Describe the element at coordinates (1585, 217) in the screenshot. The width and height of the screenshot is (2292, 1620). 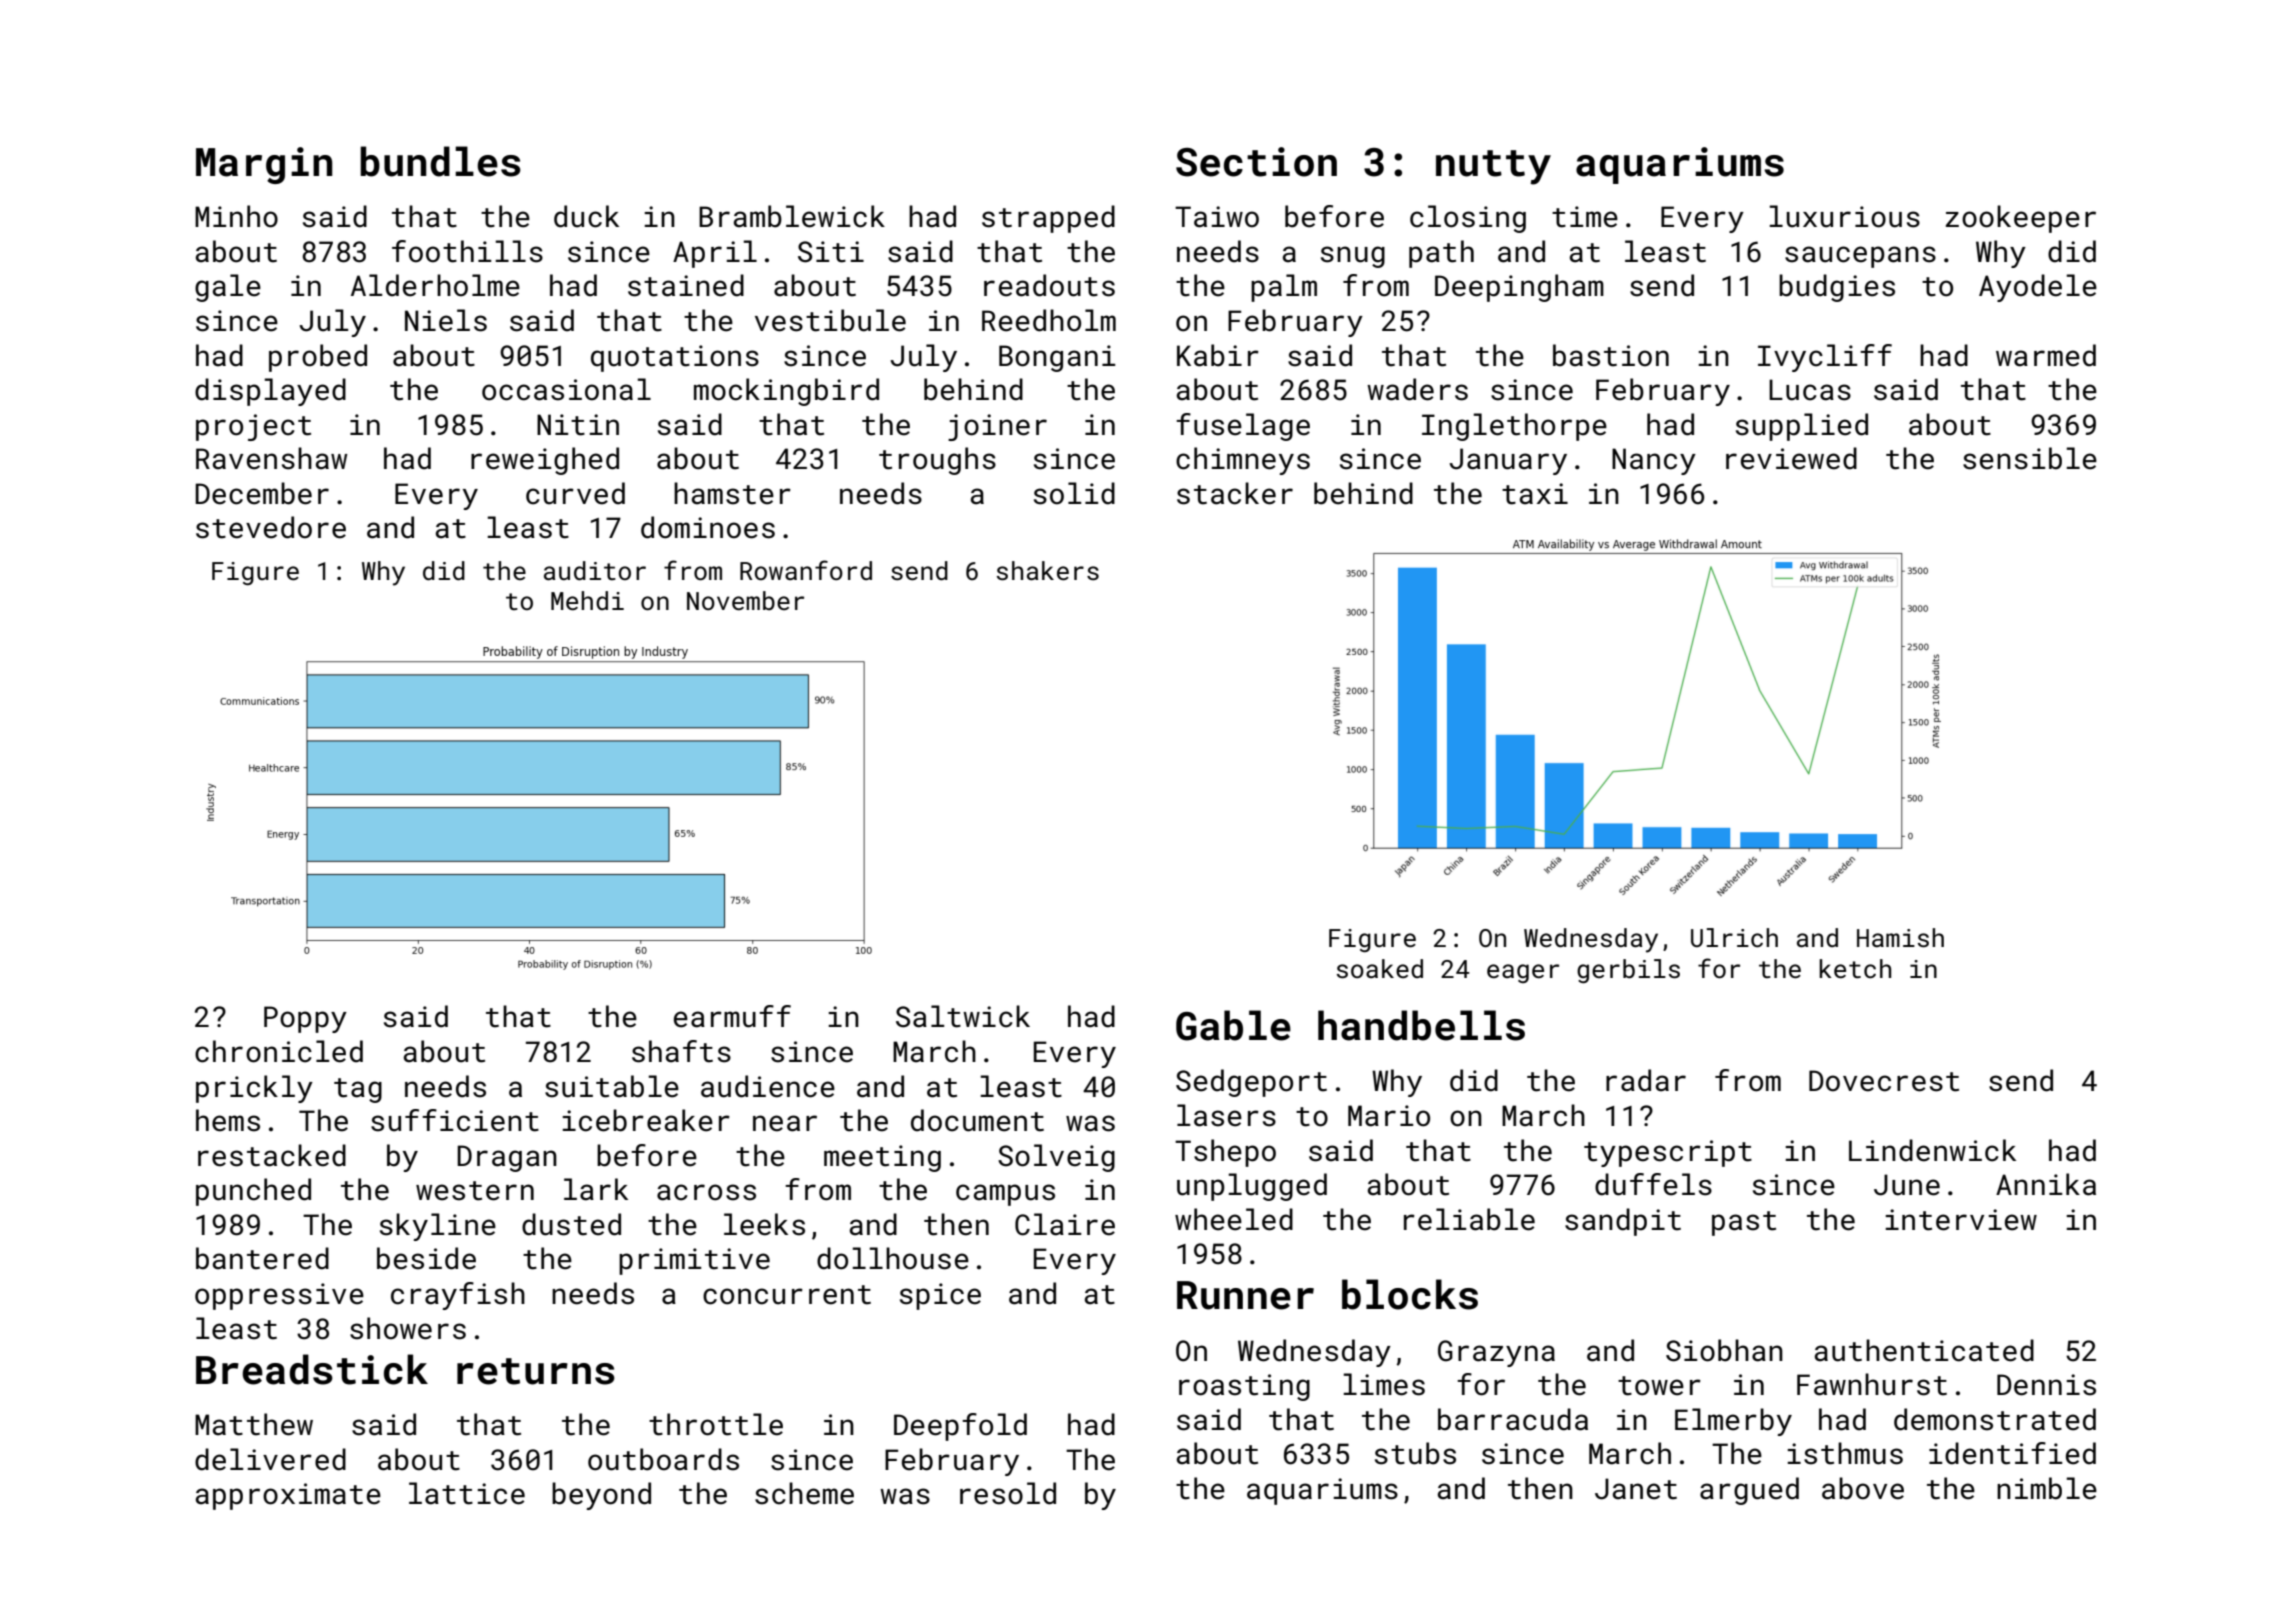
I see `time` at that location.
